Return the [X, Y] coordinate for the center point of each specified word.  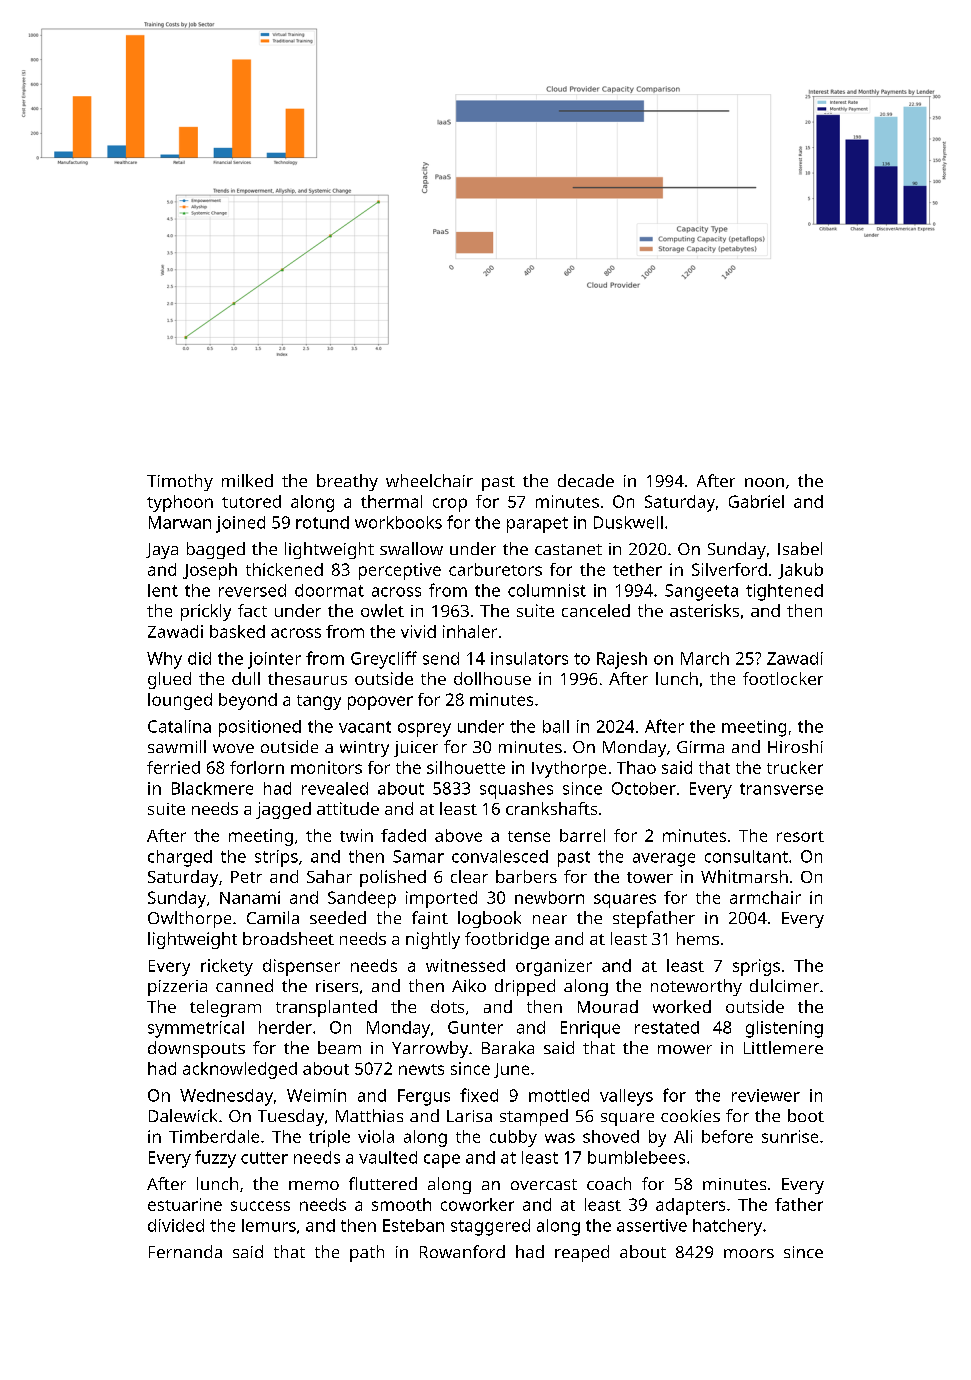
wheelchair [429, 480]
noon [764, 482]
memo [314, 1185]
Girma [700, 747]
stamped [534, 1117]
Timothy [180, 482]
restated [667, 1027]
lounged [180, 701]
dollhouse [492, 678]
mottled [559, 1095]
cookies [690, 1115]
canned [244, 985]
